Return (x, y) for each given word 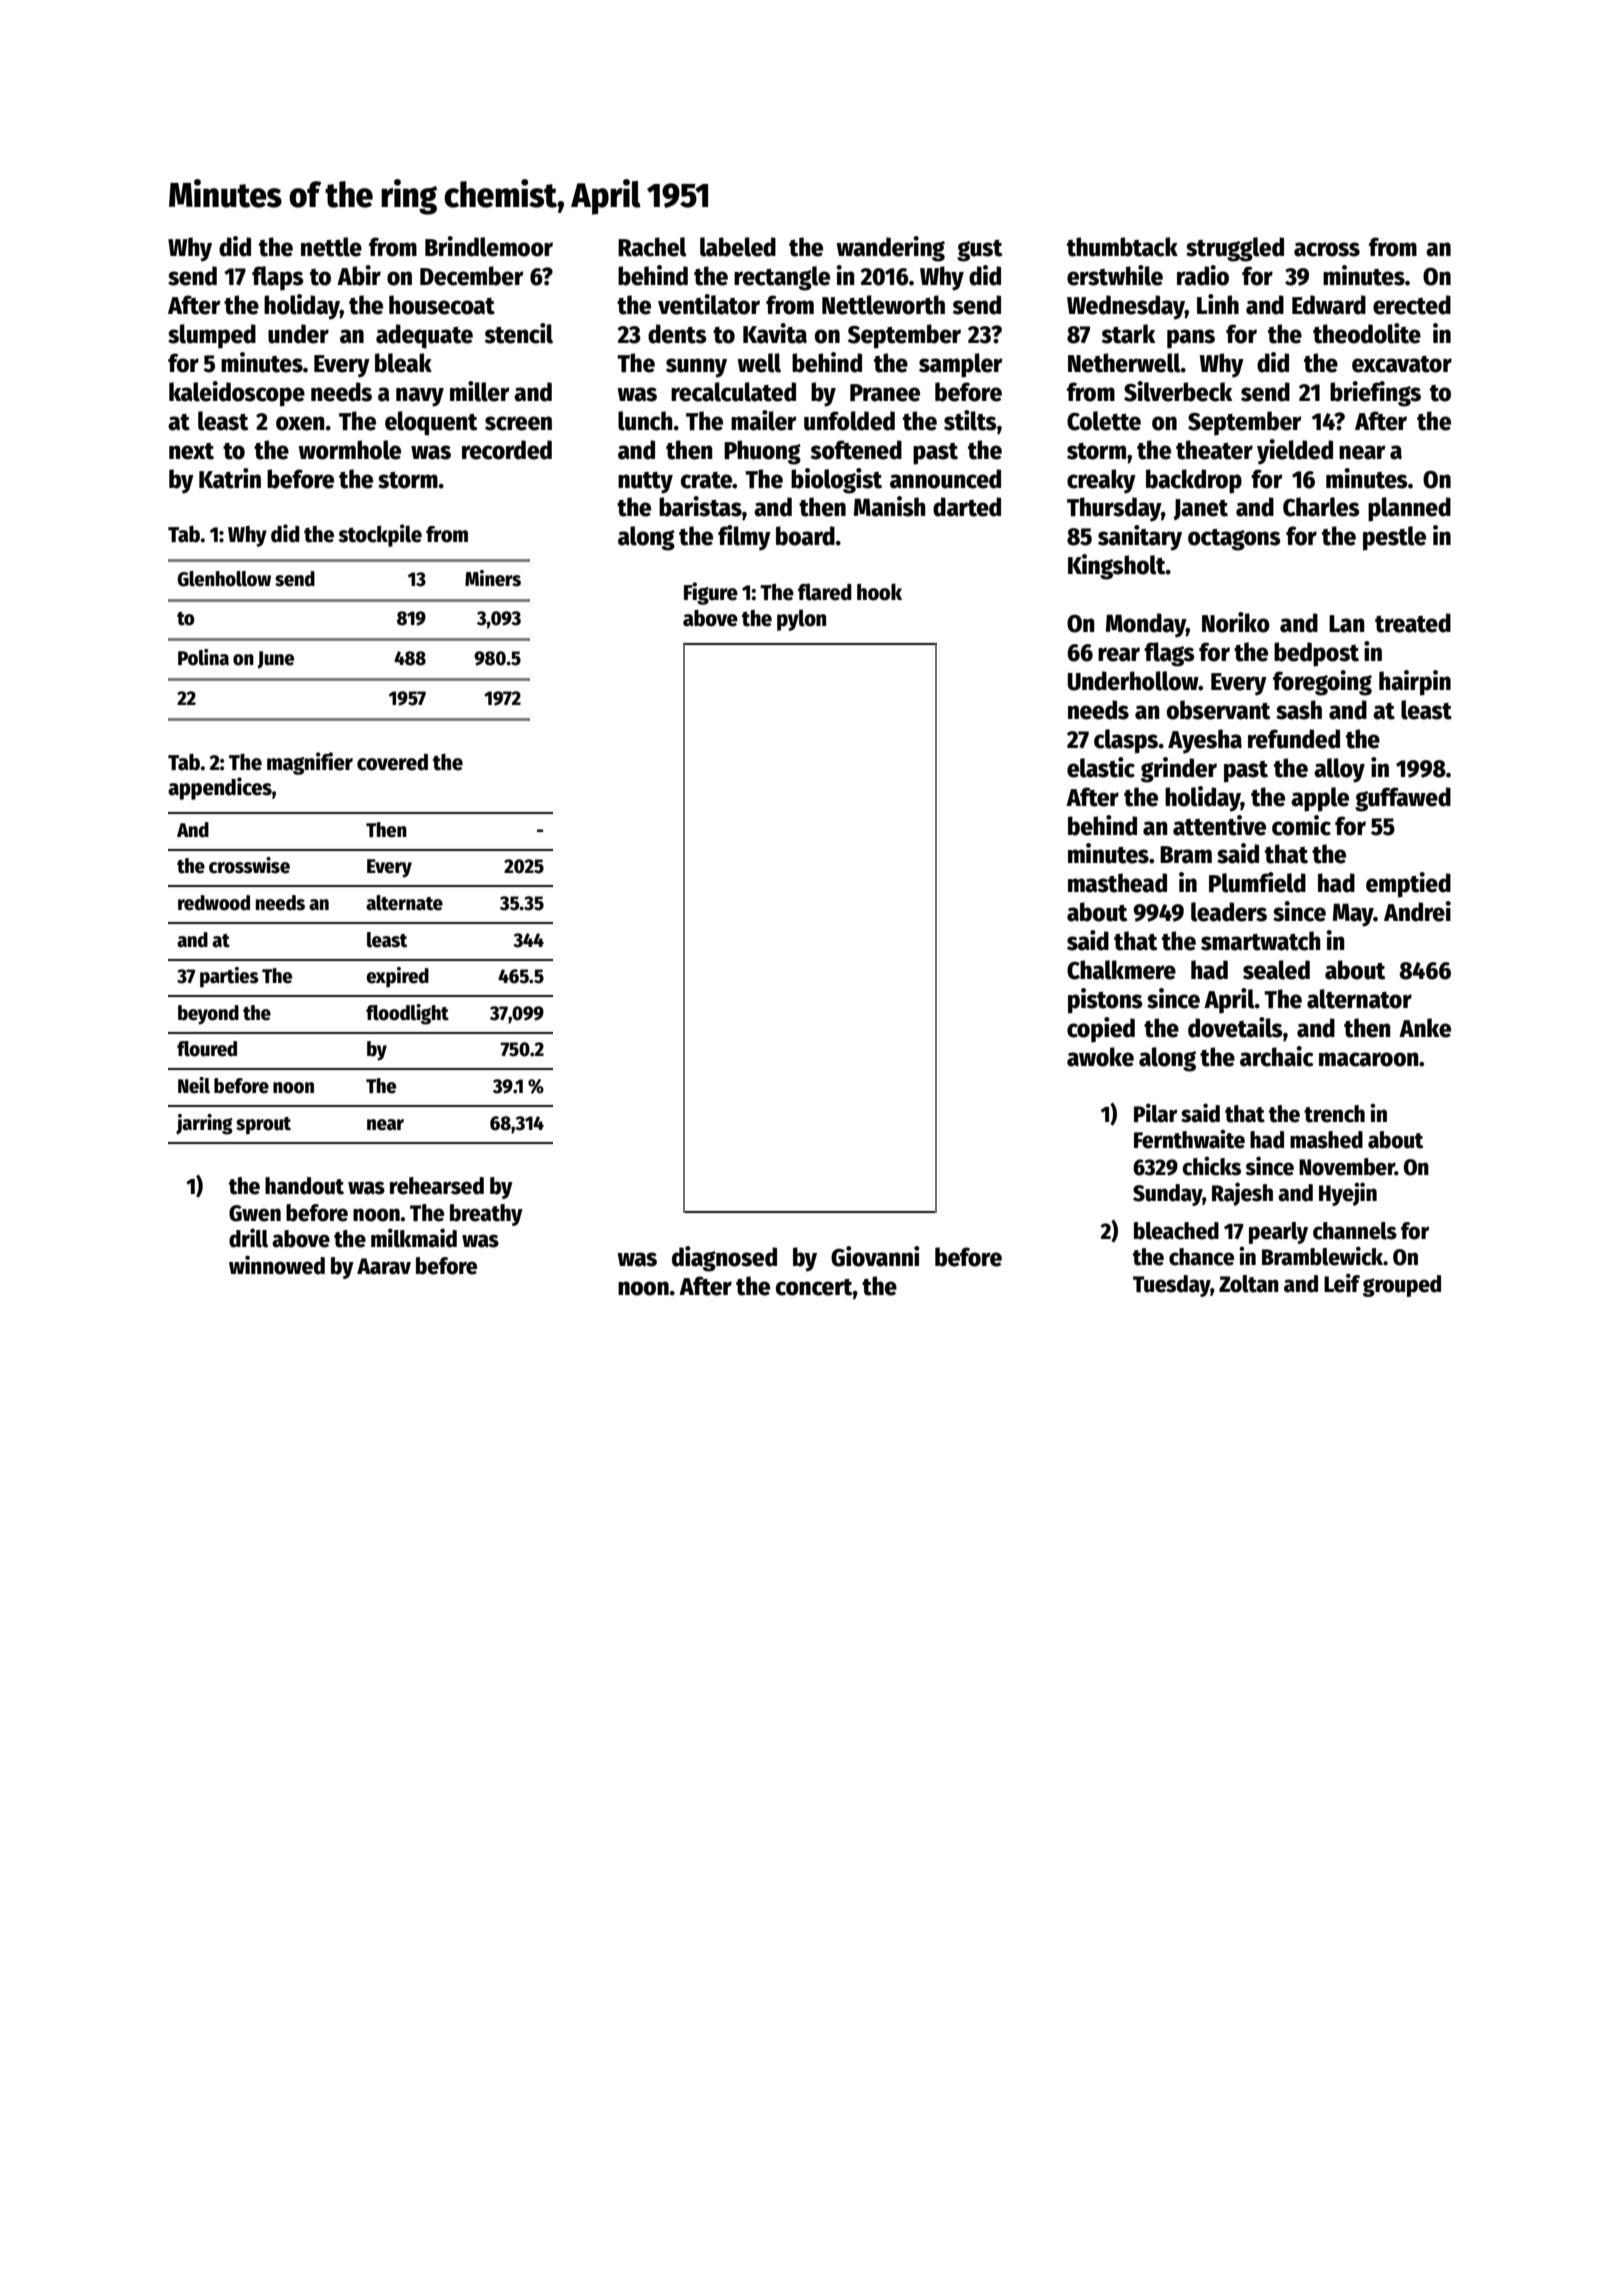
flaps (278, 278)
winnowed (277, 1265)
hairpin (1415, 683)
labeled (738, 247)
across (1327, 249)
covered (392, 762)
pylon (801, 620)
